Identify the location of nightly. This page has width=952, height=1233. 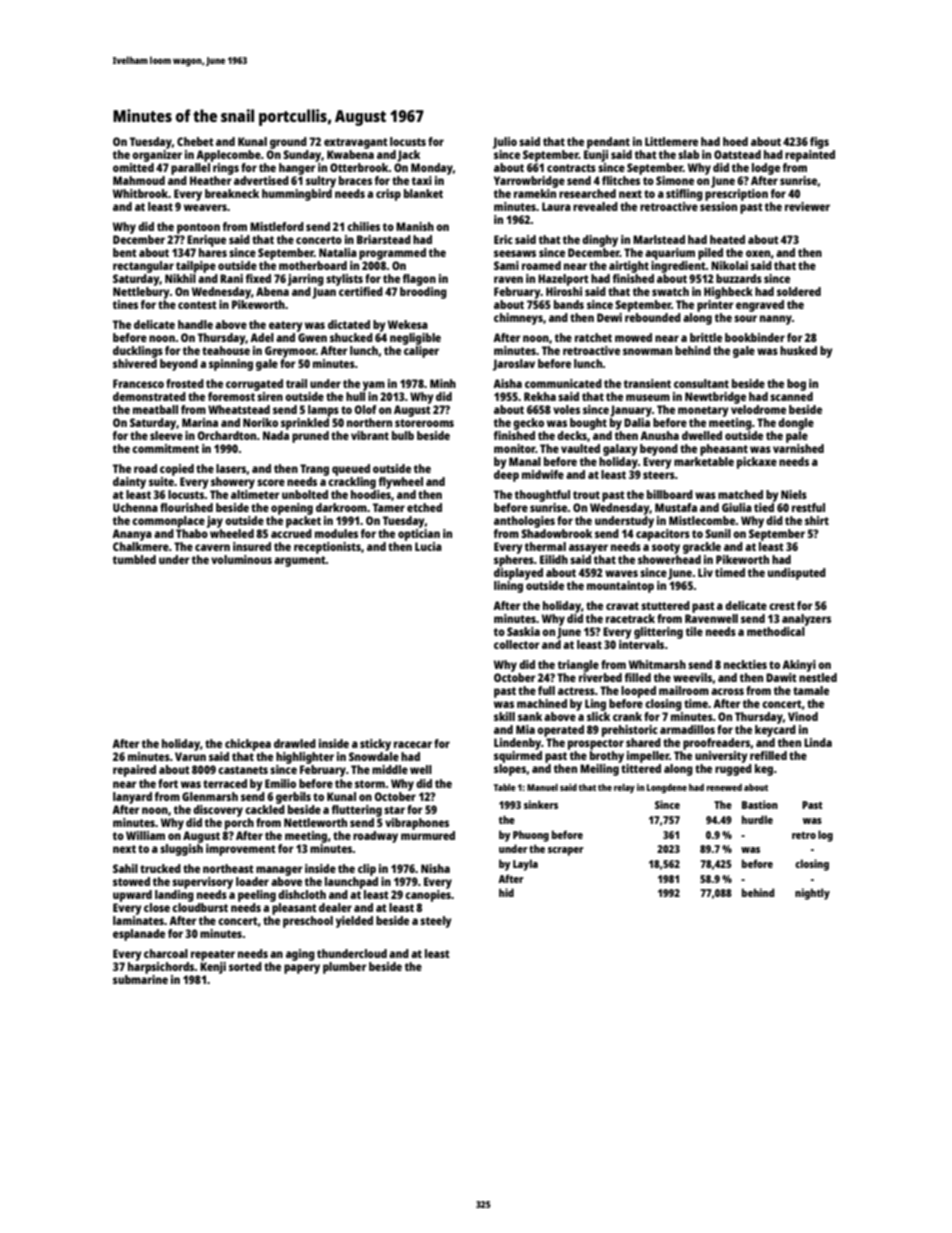
(812, 894).
